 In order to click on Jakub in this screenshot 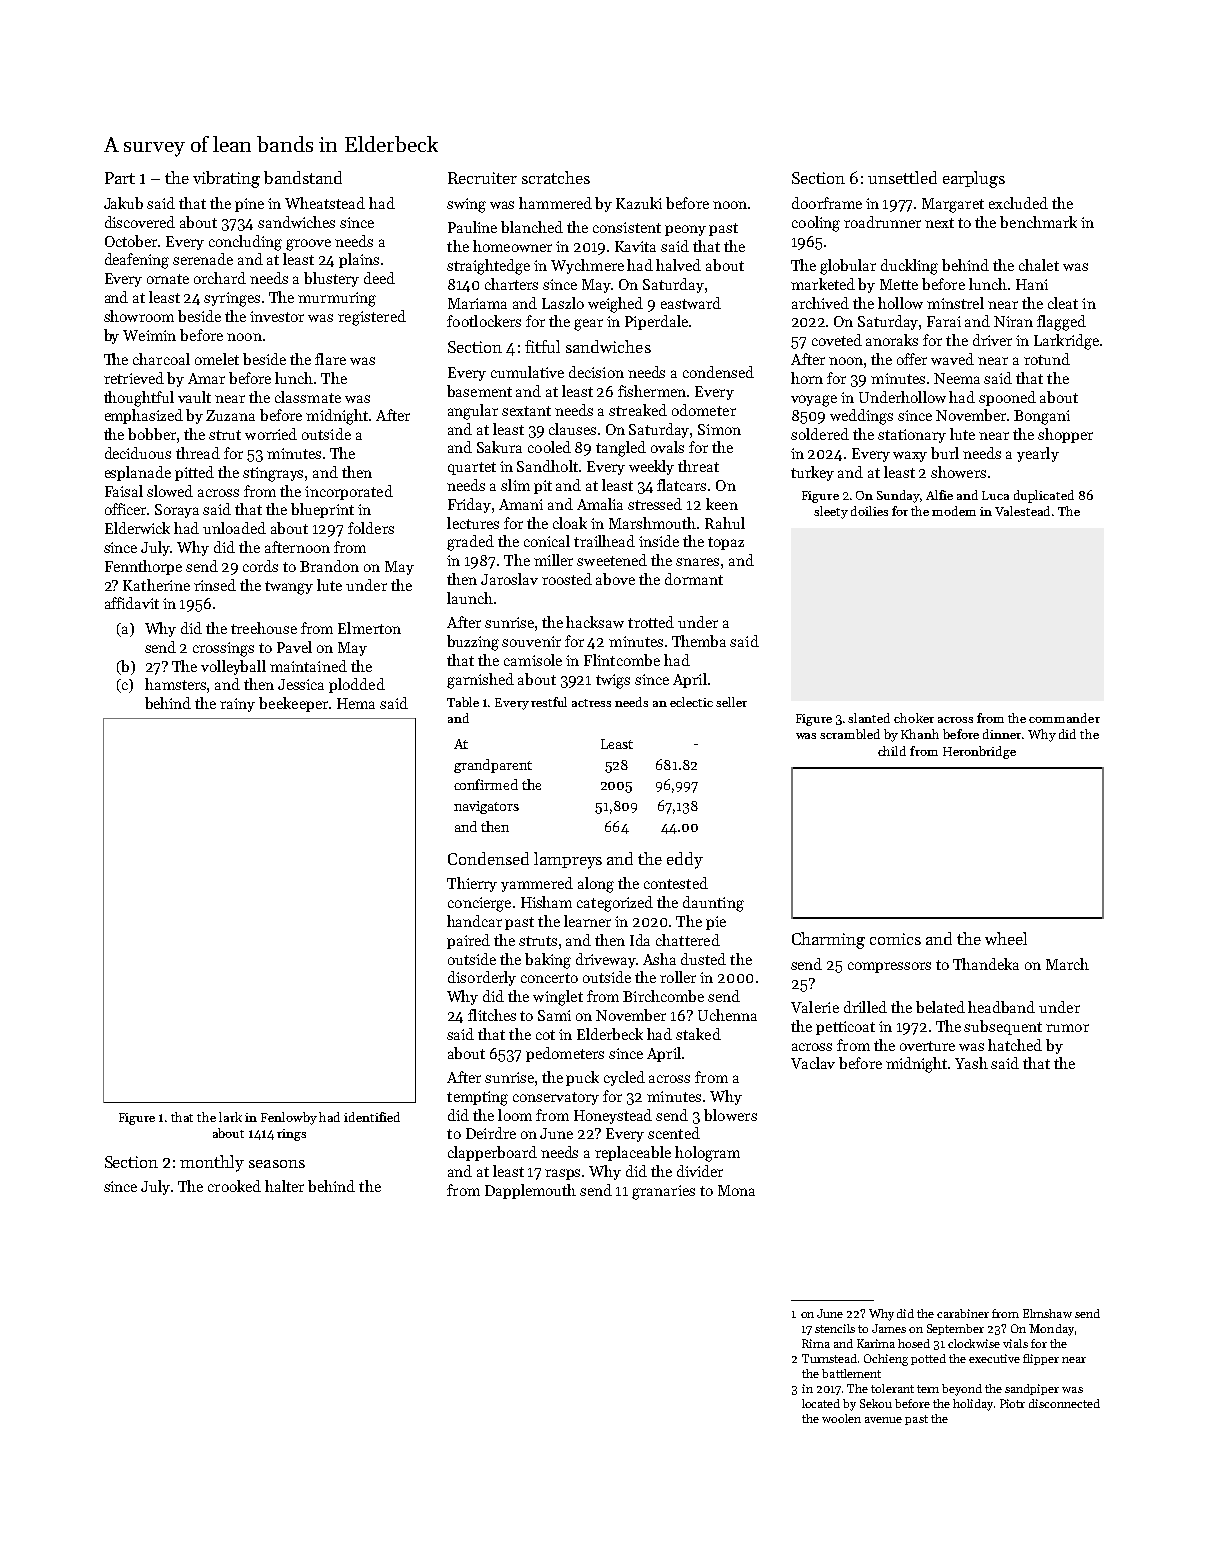, I will do `click(123, 203)`.
